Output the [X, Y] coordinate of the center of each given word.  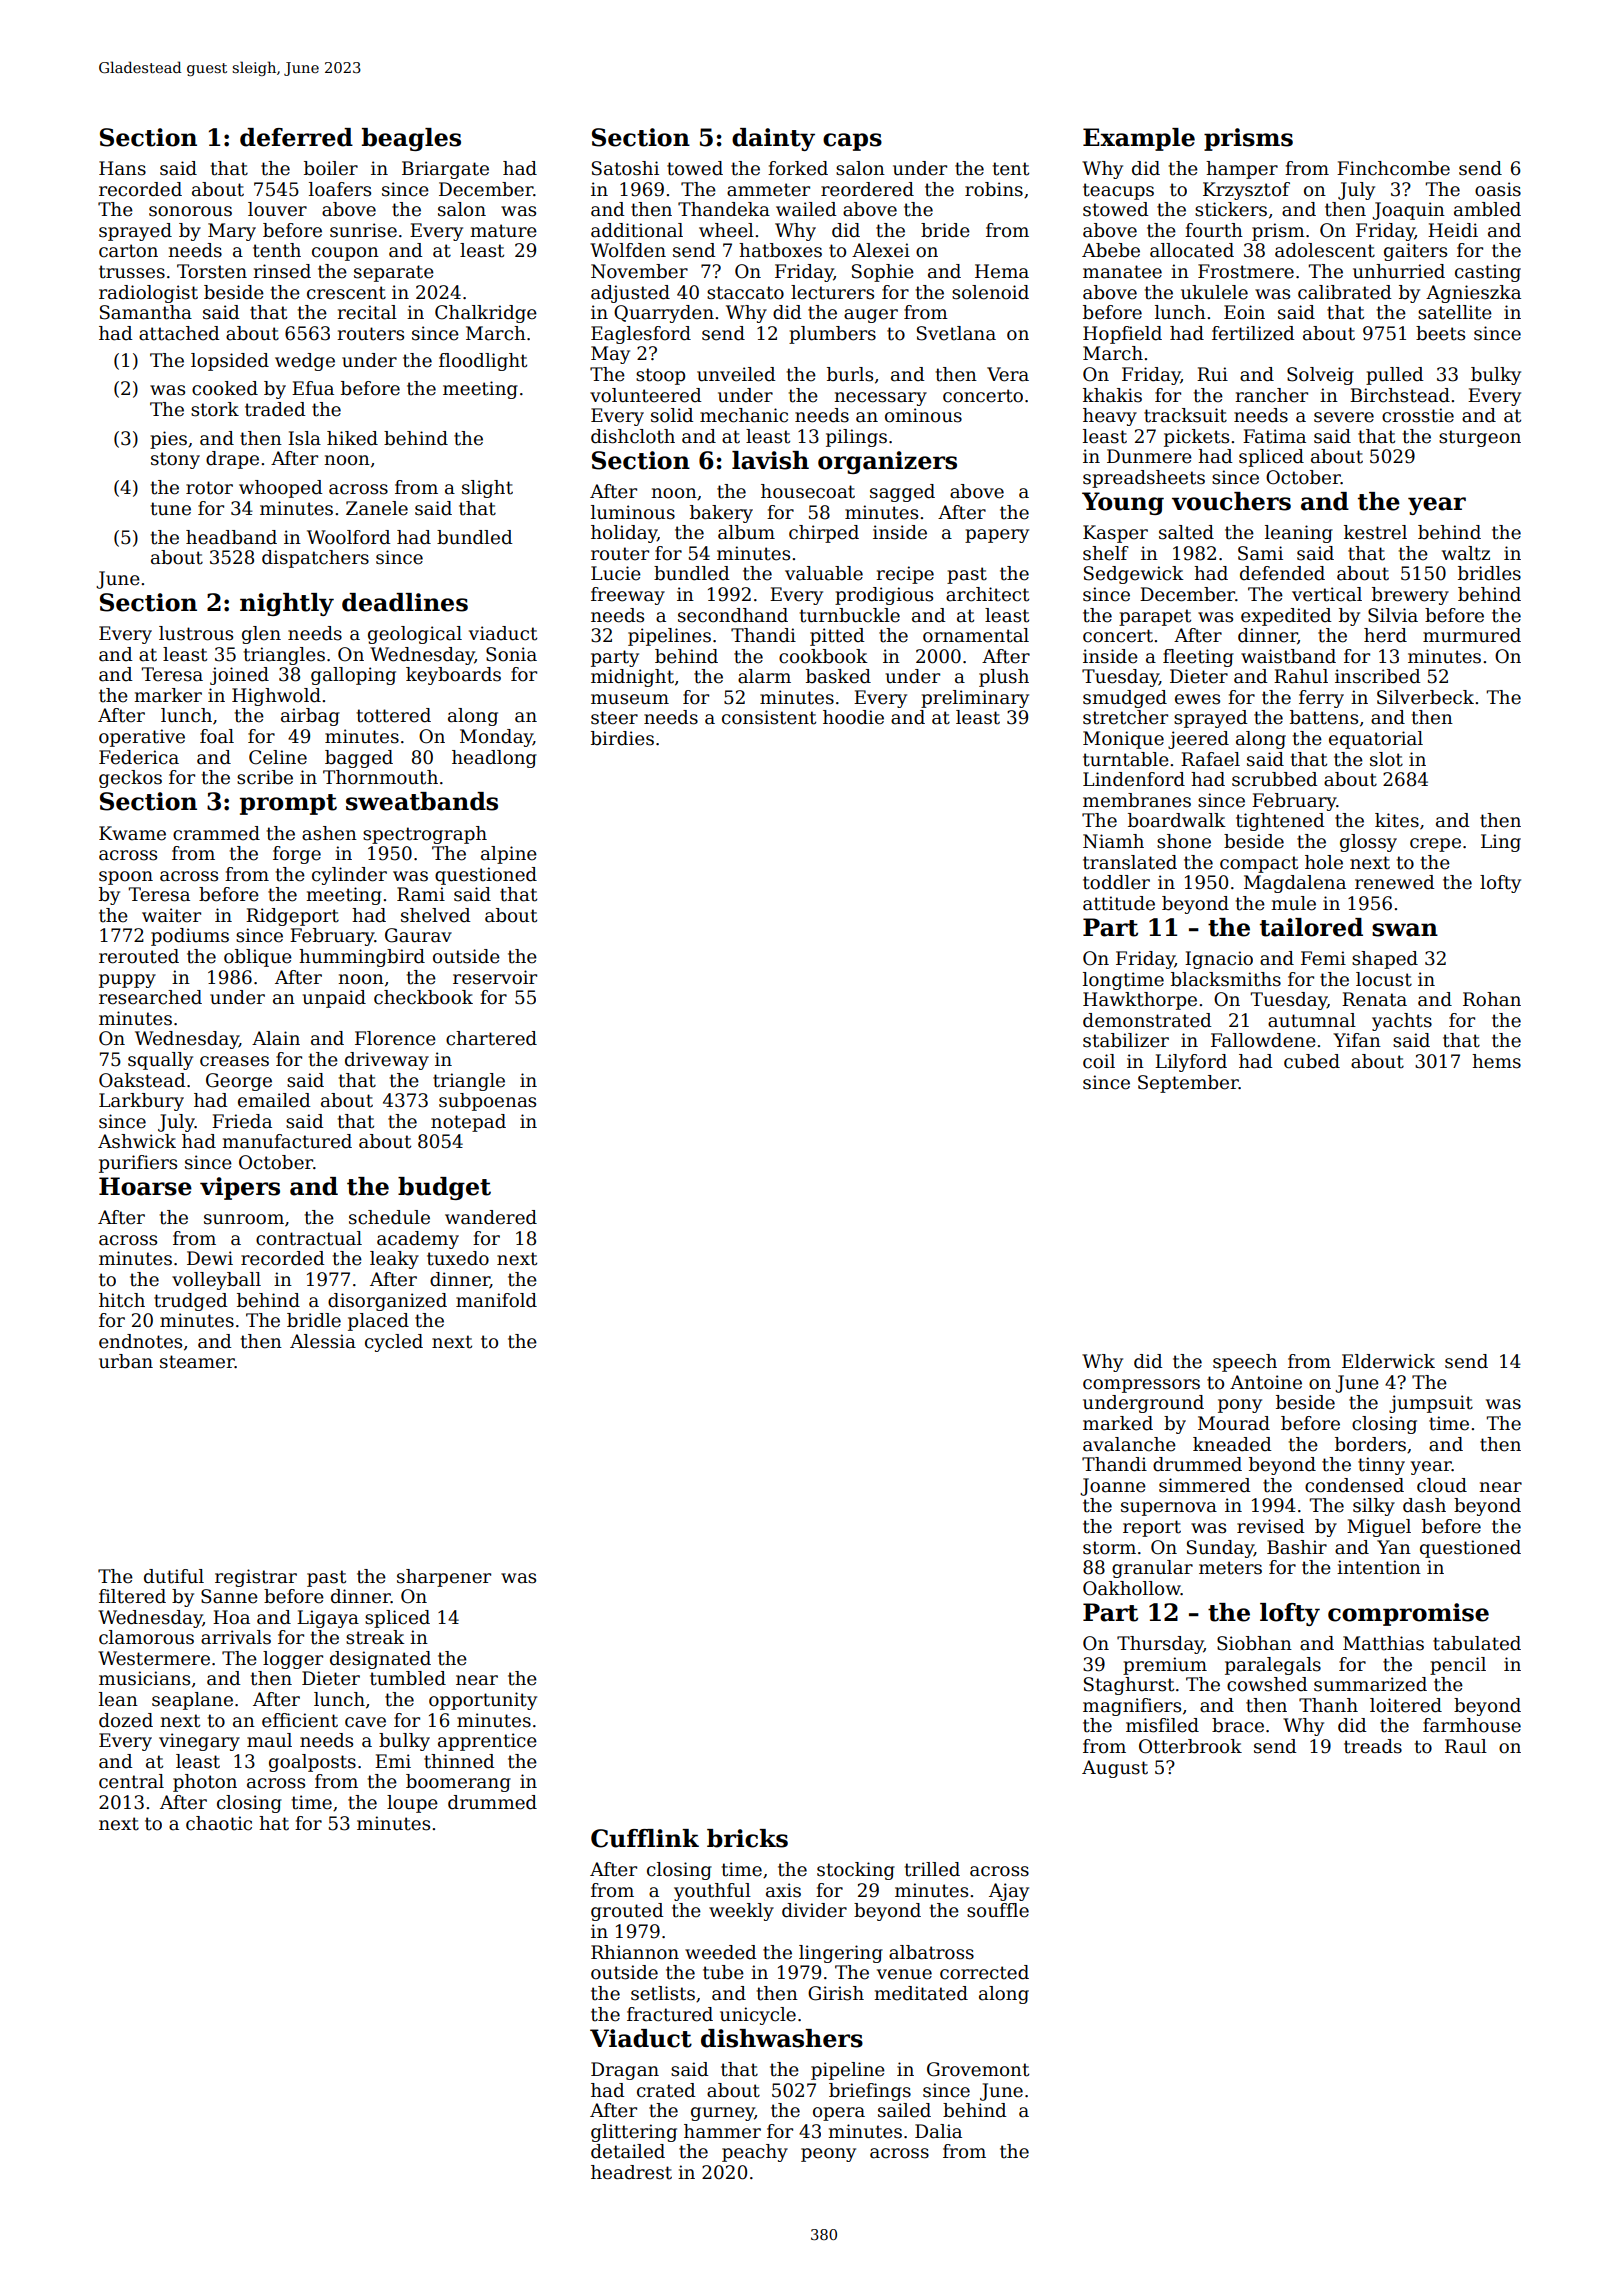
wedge [305, 362]
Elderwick [1388, 1361]
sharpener [444, 1578]
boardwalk [1177, 820]
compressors [1141, 1386]
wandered [491, 1217]
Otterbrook [1190, 1746]
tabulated [1477, 1643]
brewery [1410, 596]
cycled [394, 1343]
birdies [622, 738]
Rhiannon [635, 1952]
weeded [721, 1952]
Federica [139, 757]
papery [997, 536]
